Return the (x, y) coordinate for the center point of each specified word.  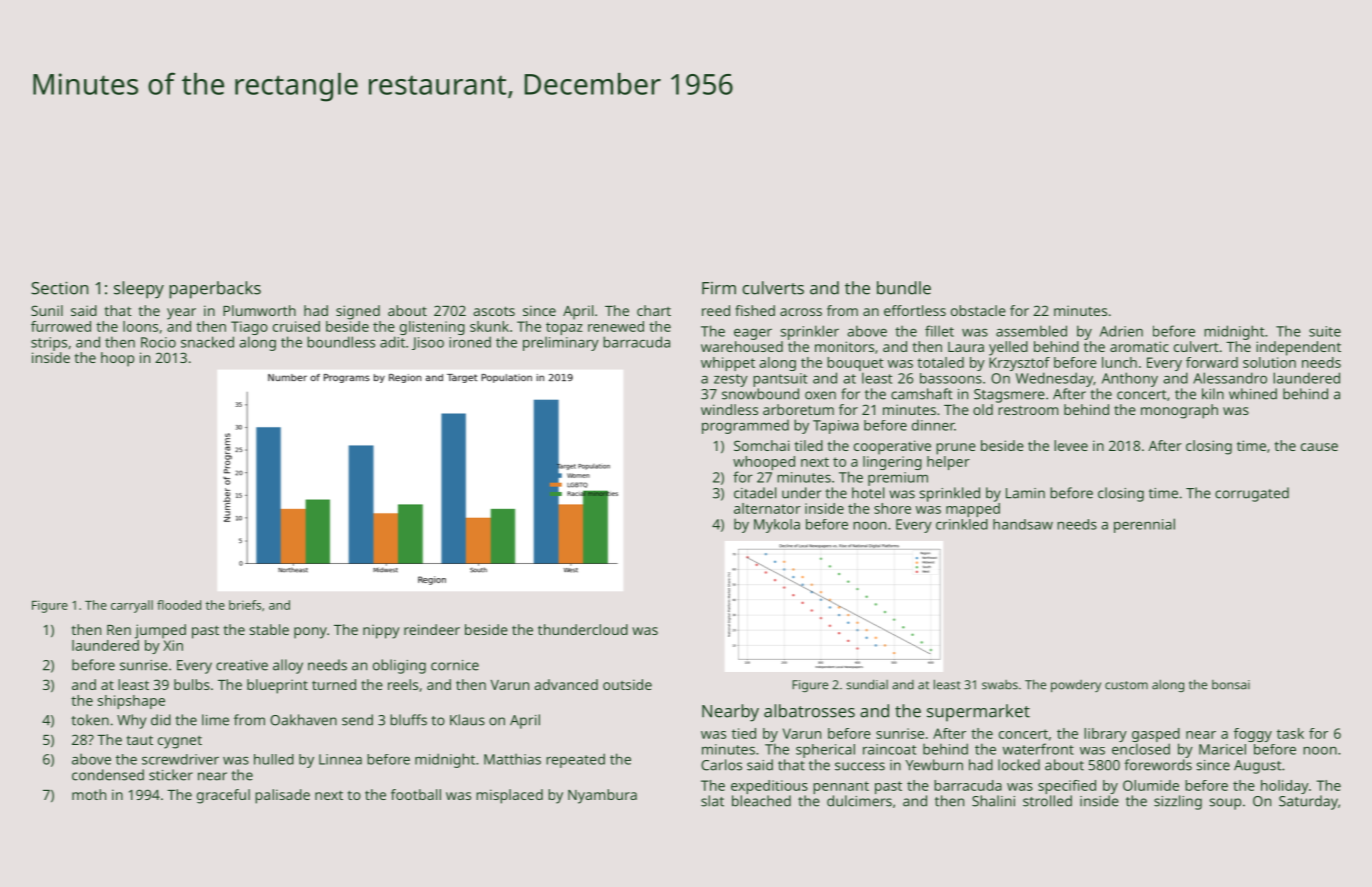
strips (49, 344)
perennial (1144, 525)
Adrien (1121, 331)
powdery (1076, 686)
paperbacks (215, 290)
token (90, 720)
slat (712, 801)
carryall (132, 606)
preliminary (561, 343)
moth (89, 794)
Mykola (777, 526)
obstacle (978, 310)
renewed (616, 326)
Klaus (467, 720)
